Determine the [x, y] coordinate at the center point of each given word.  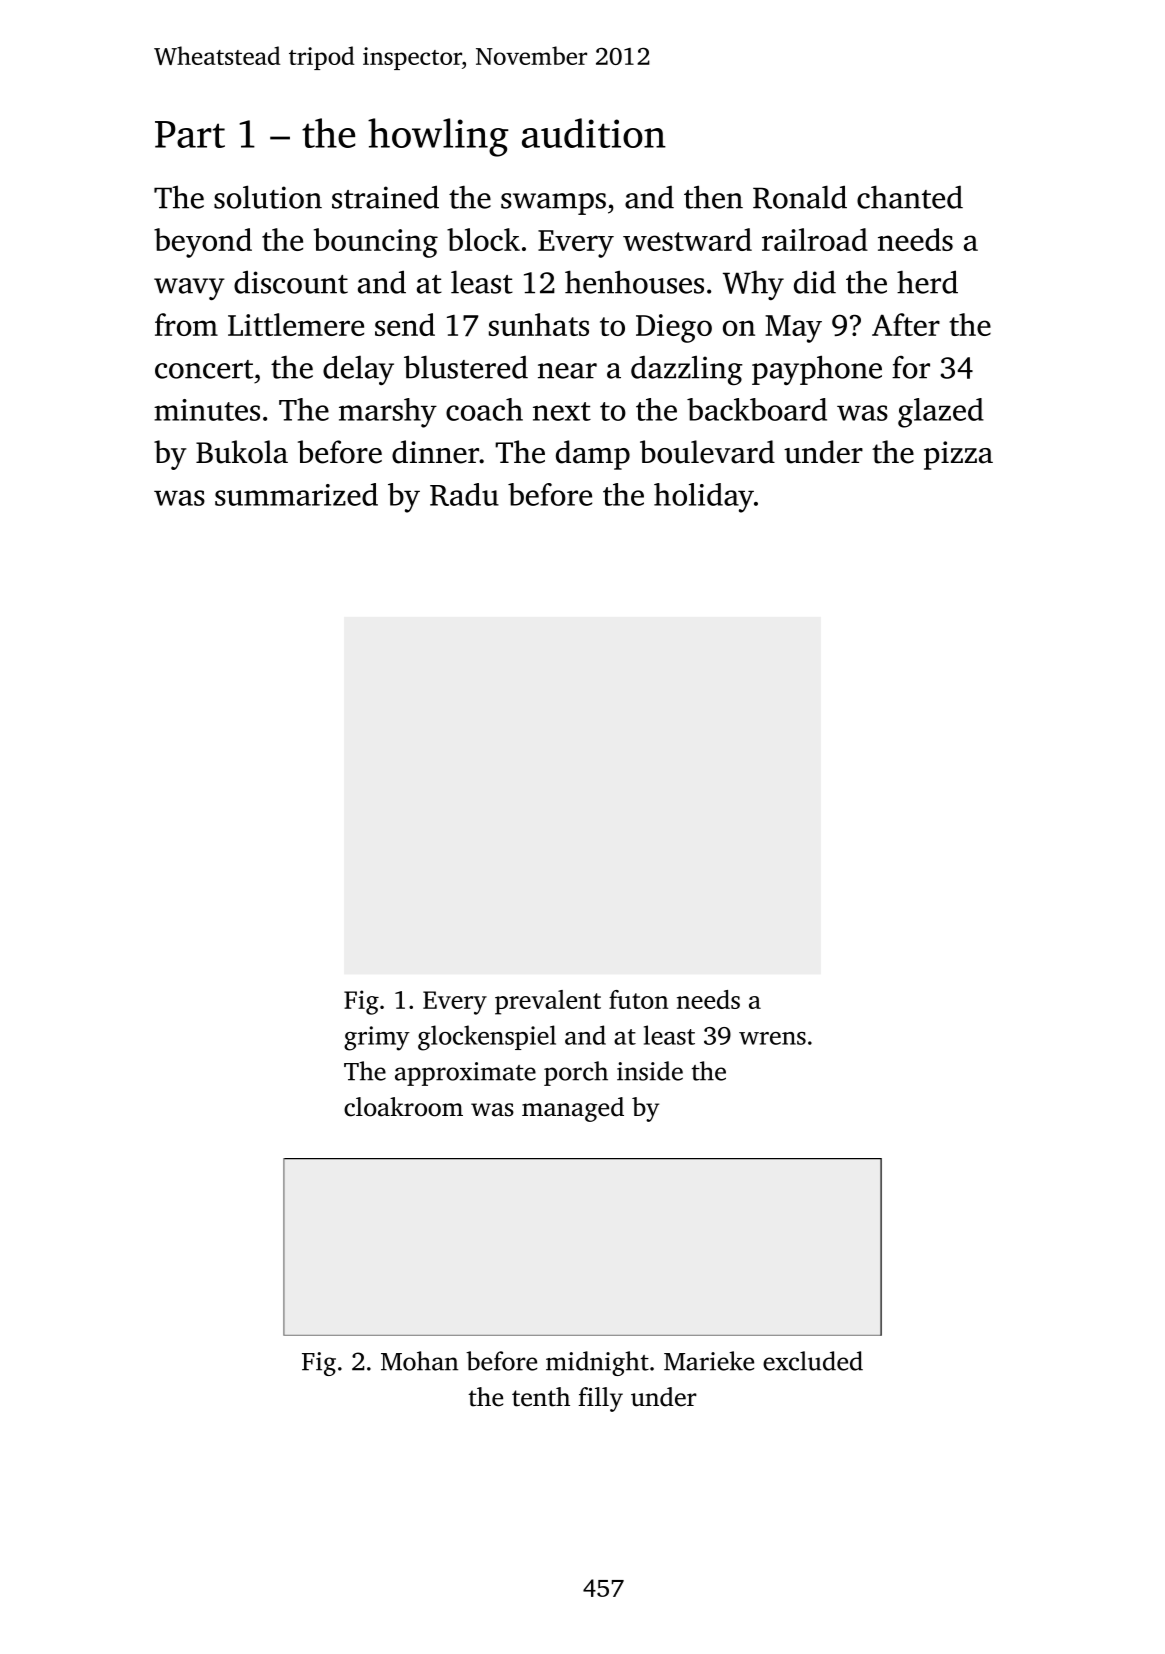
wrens [772, 1038]
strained [385, 197]
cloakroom [403, 1107]
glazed [941, 413]
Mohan [419, 1361]
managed [573, 1109]
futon [638, 999]
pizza [958, 455]
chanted [910, 197]
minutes [207, 410]
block [483, 239]
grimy [377, 1038]
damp [593, 455]
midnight [597, 1363]
